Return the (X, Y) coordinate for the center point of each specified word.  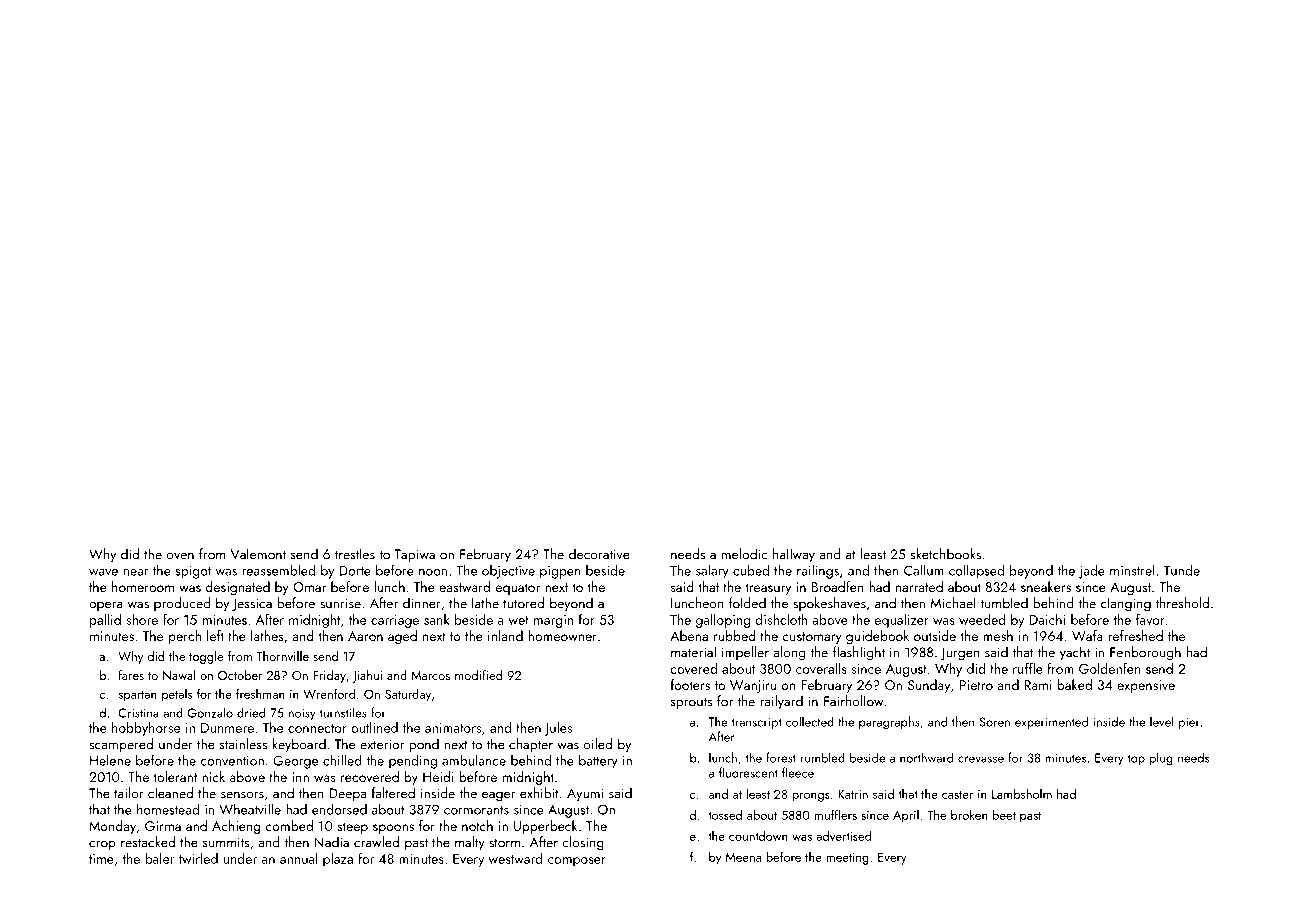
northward (926, 757)
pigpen (560, 572)
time (101, 859)
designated (238, 588)
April (906, 816)
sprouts (691, 703)
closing (582, 843)
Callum (924, 570)
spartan (138, 696)
